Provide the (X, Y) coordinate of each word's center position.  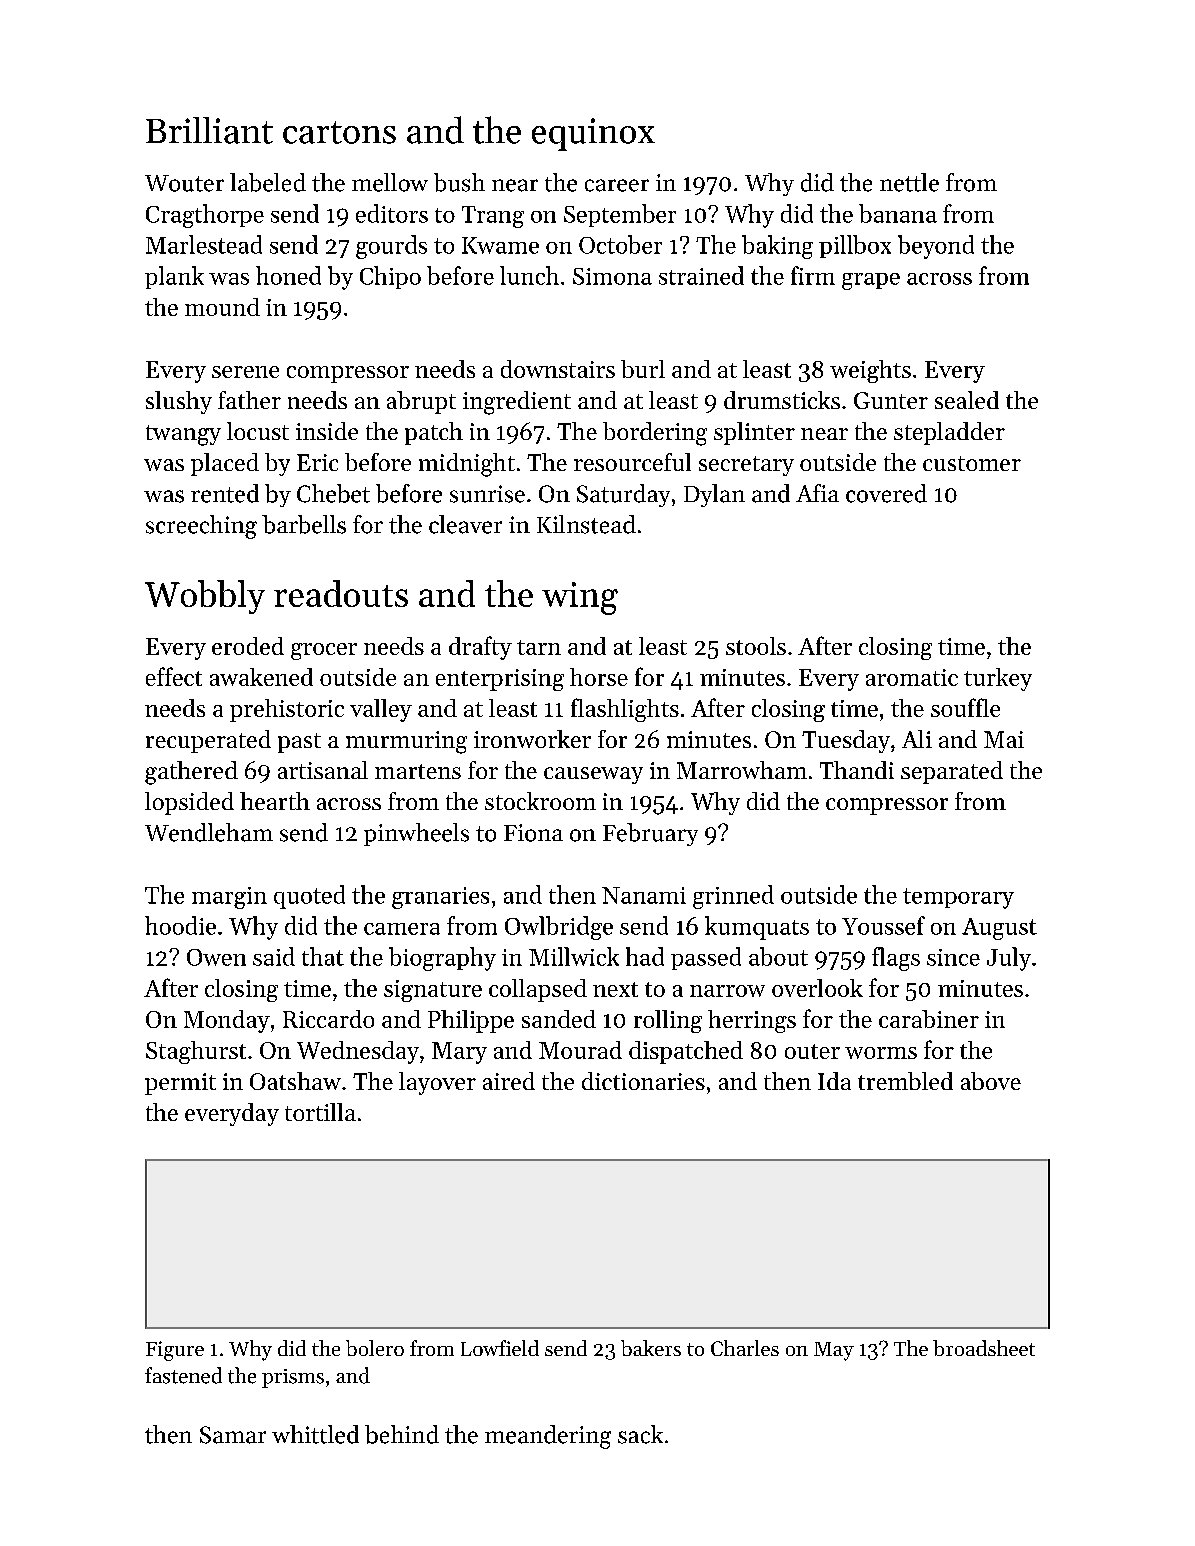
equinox (593, 134)
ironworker (532, 739)
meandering (548, 1437)
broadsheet (984, 1348)
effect (174, 676)
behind (402, 1434)
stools (756, 646)
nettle (909, 182)
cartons (339, 132)
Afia (817, 493)
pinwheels (416, 834)
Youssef (883, 925)
